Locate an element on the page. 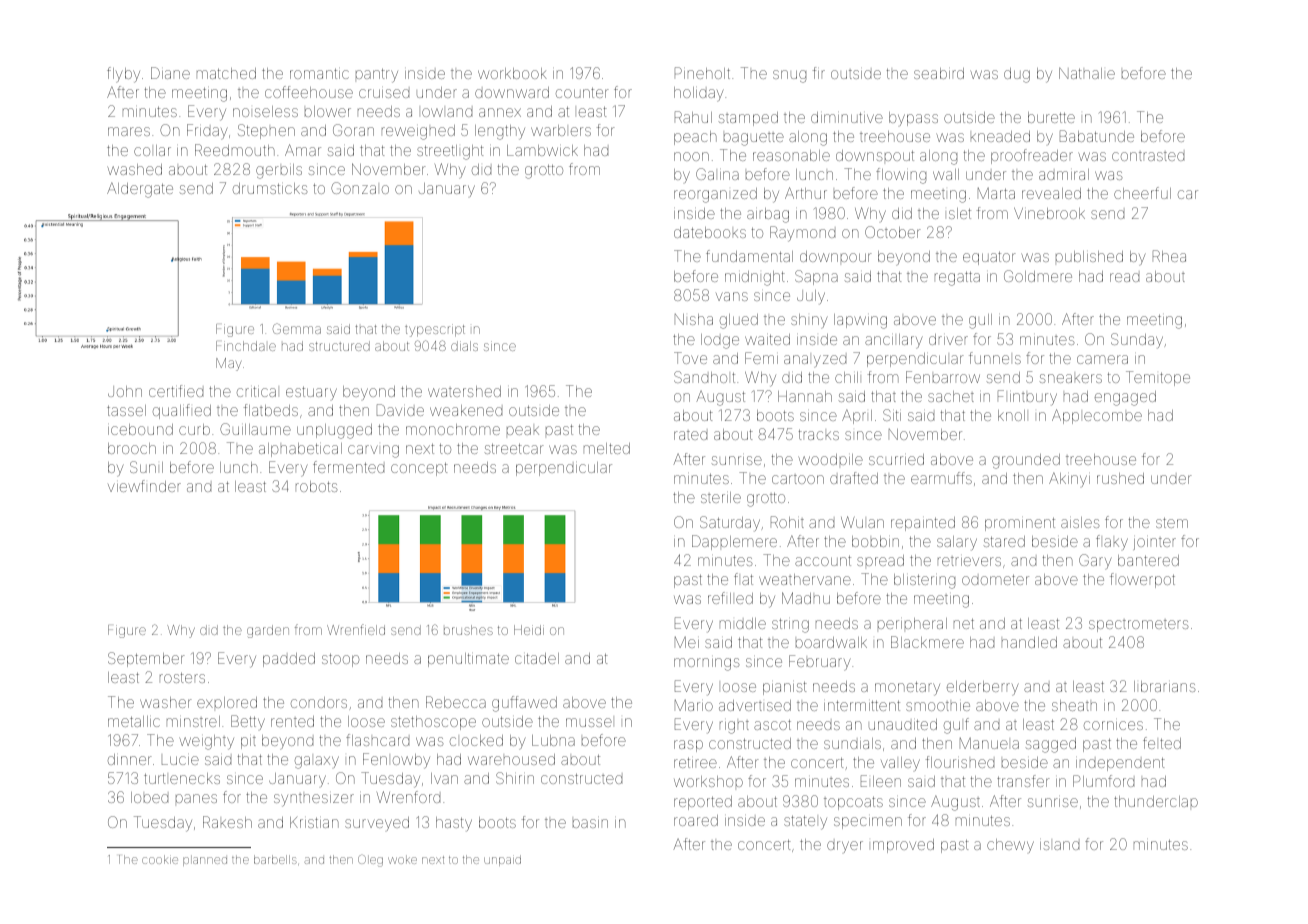 The width and height of the page is (1308, 924). chewy is located at coordinates (1010, 846).
